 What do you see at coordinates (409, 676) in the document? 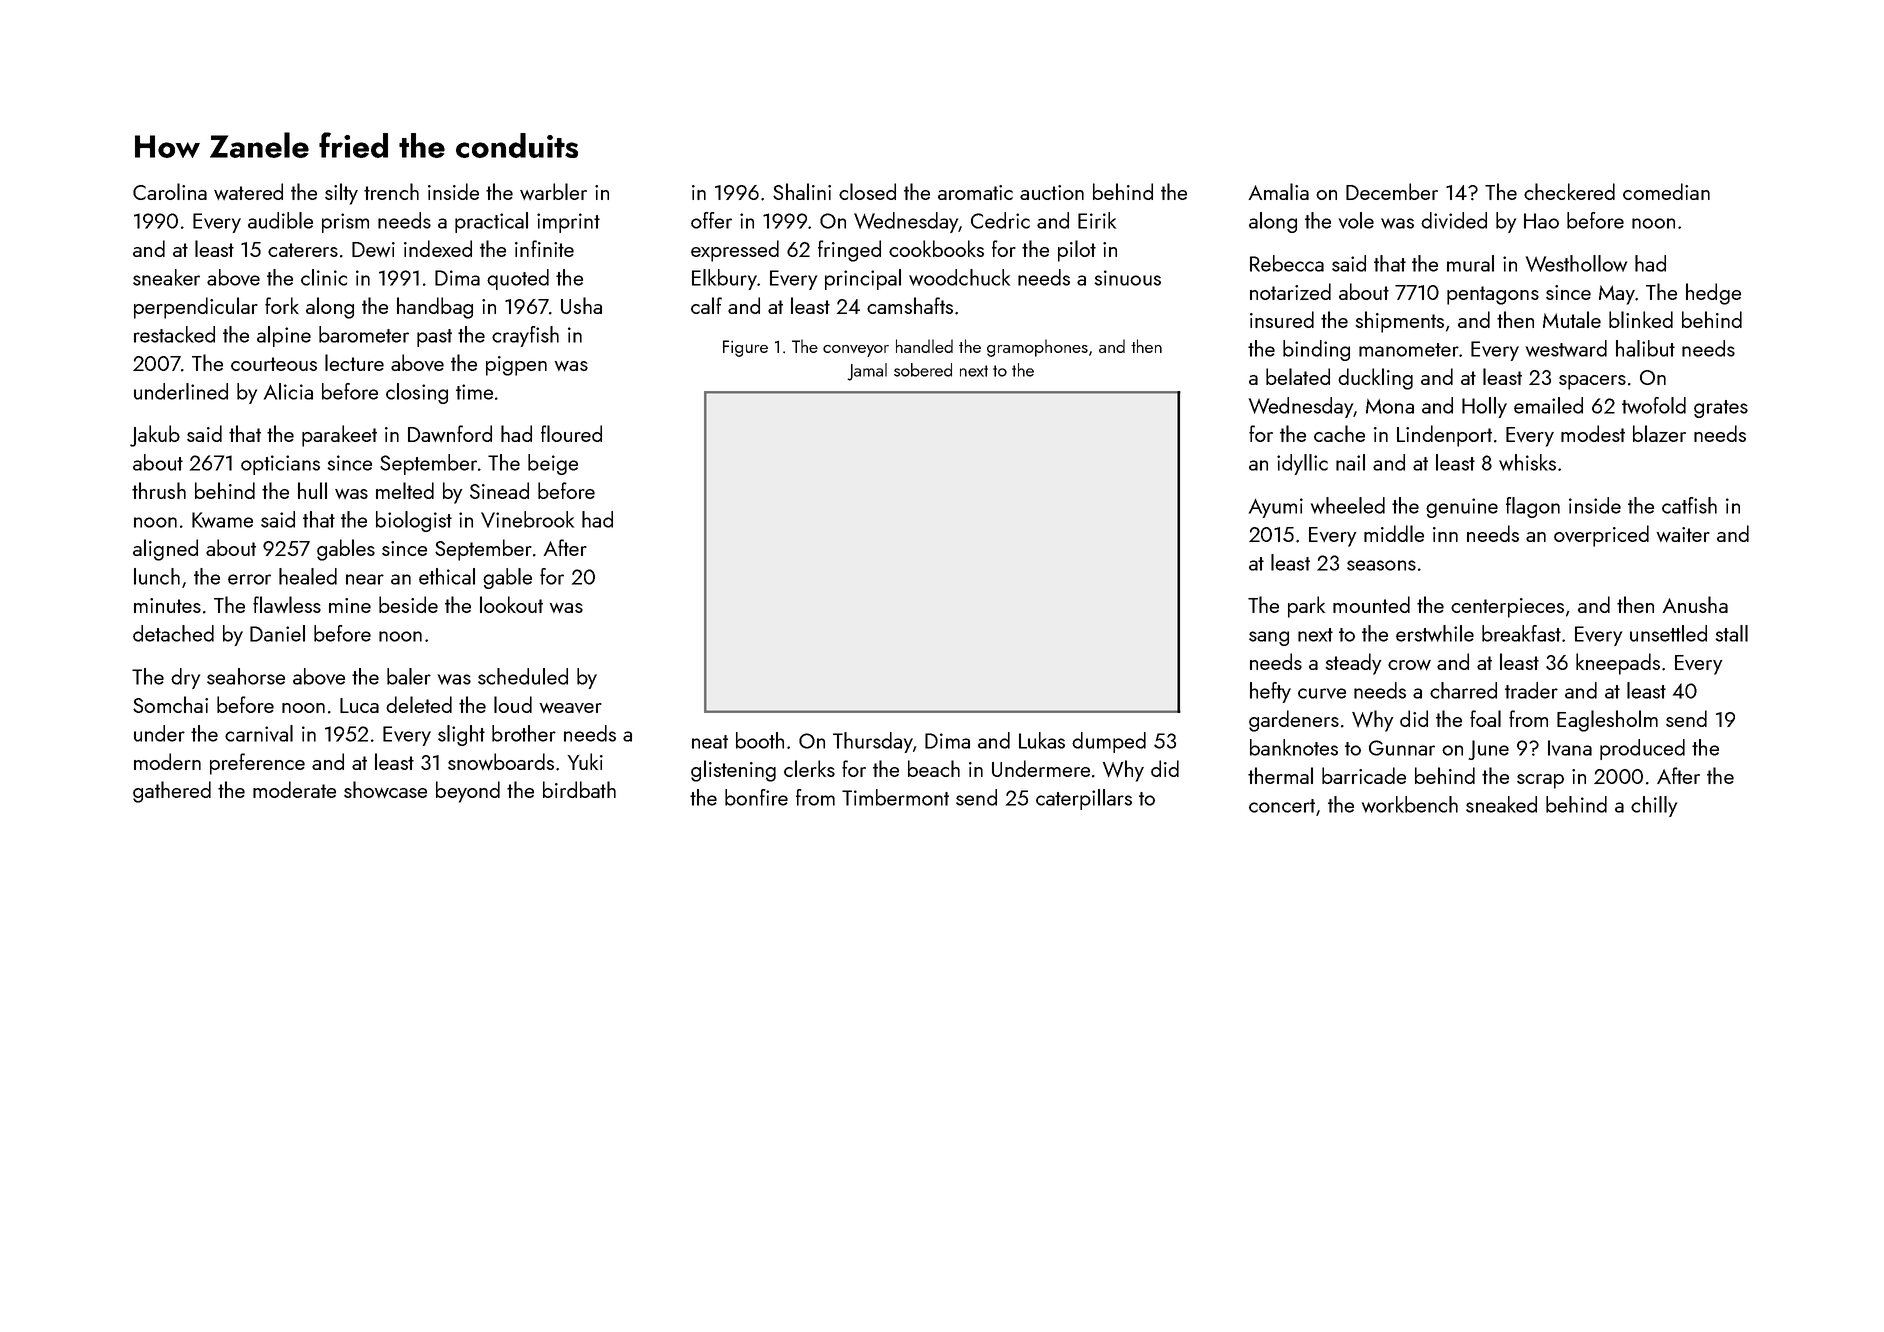
I see `baler` at bounding box center [409, 676].
